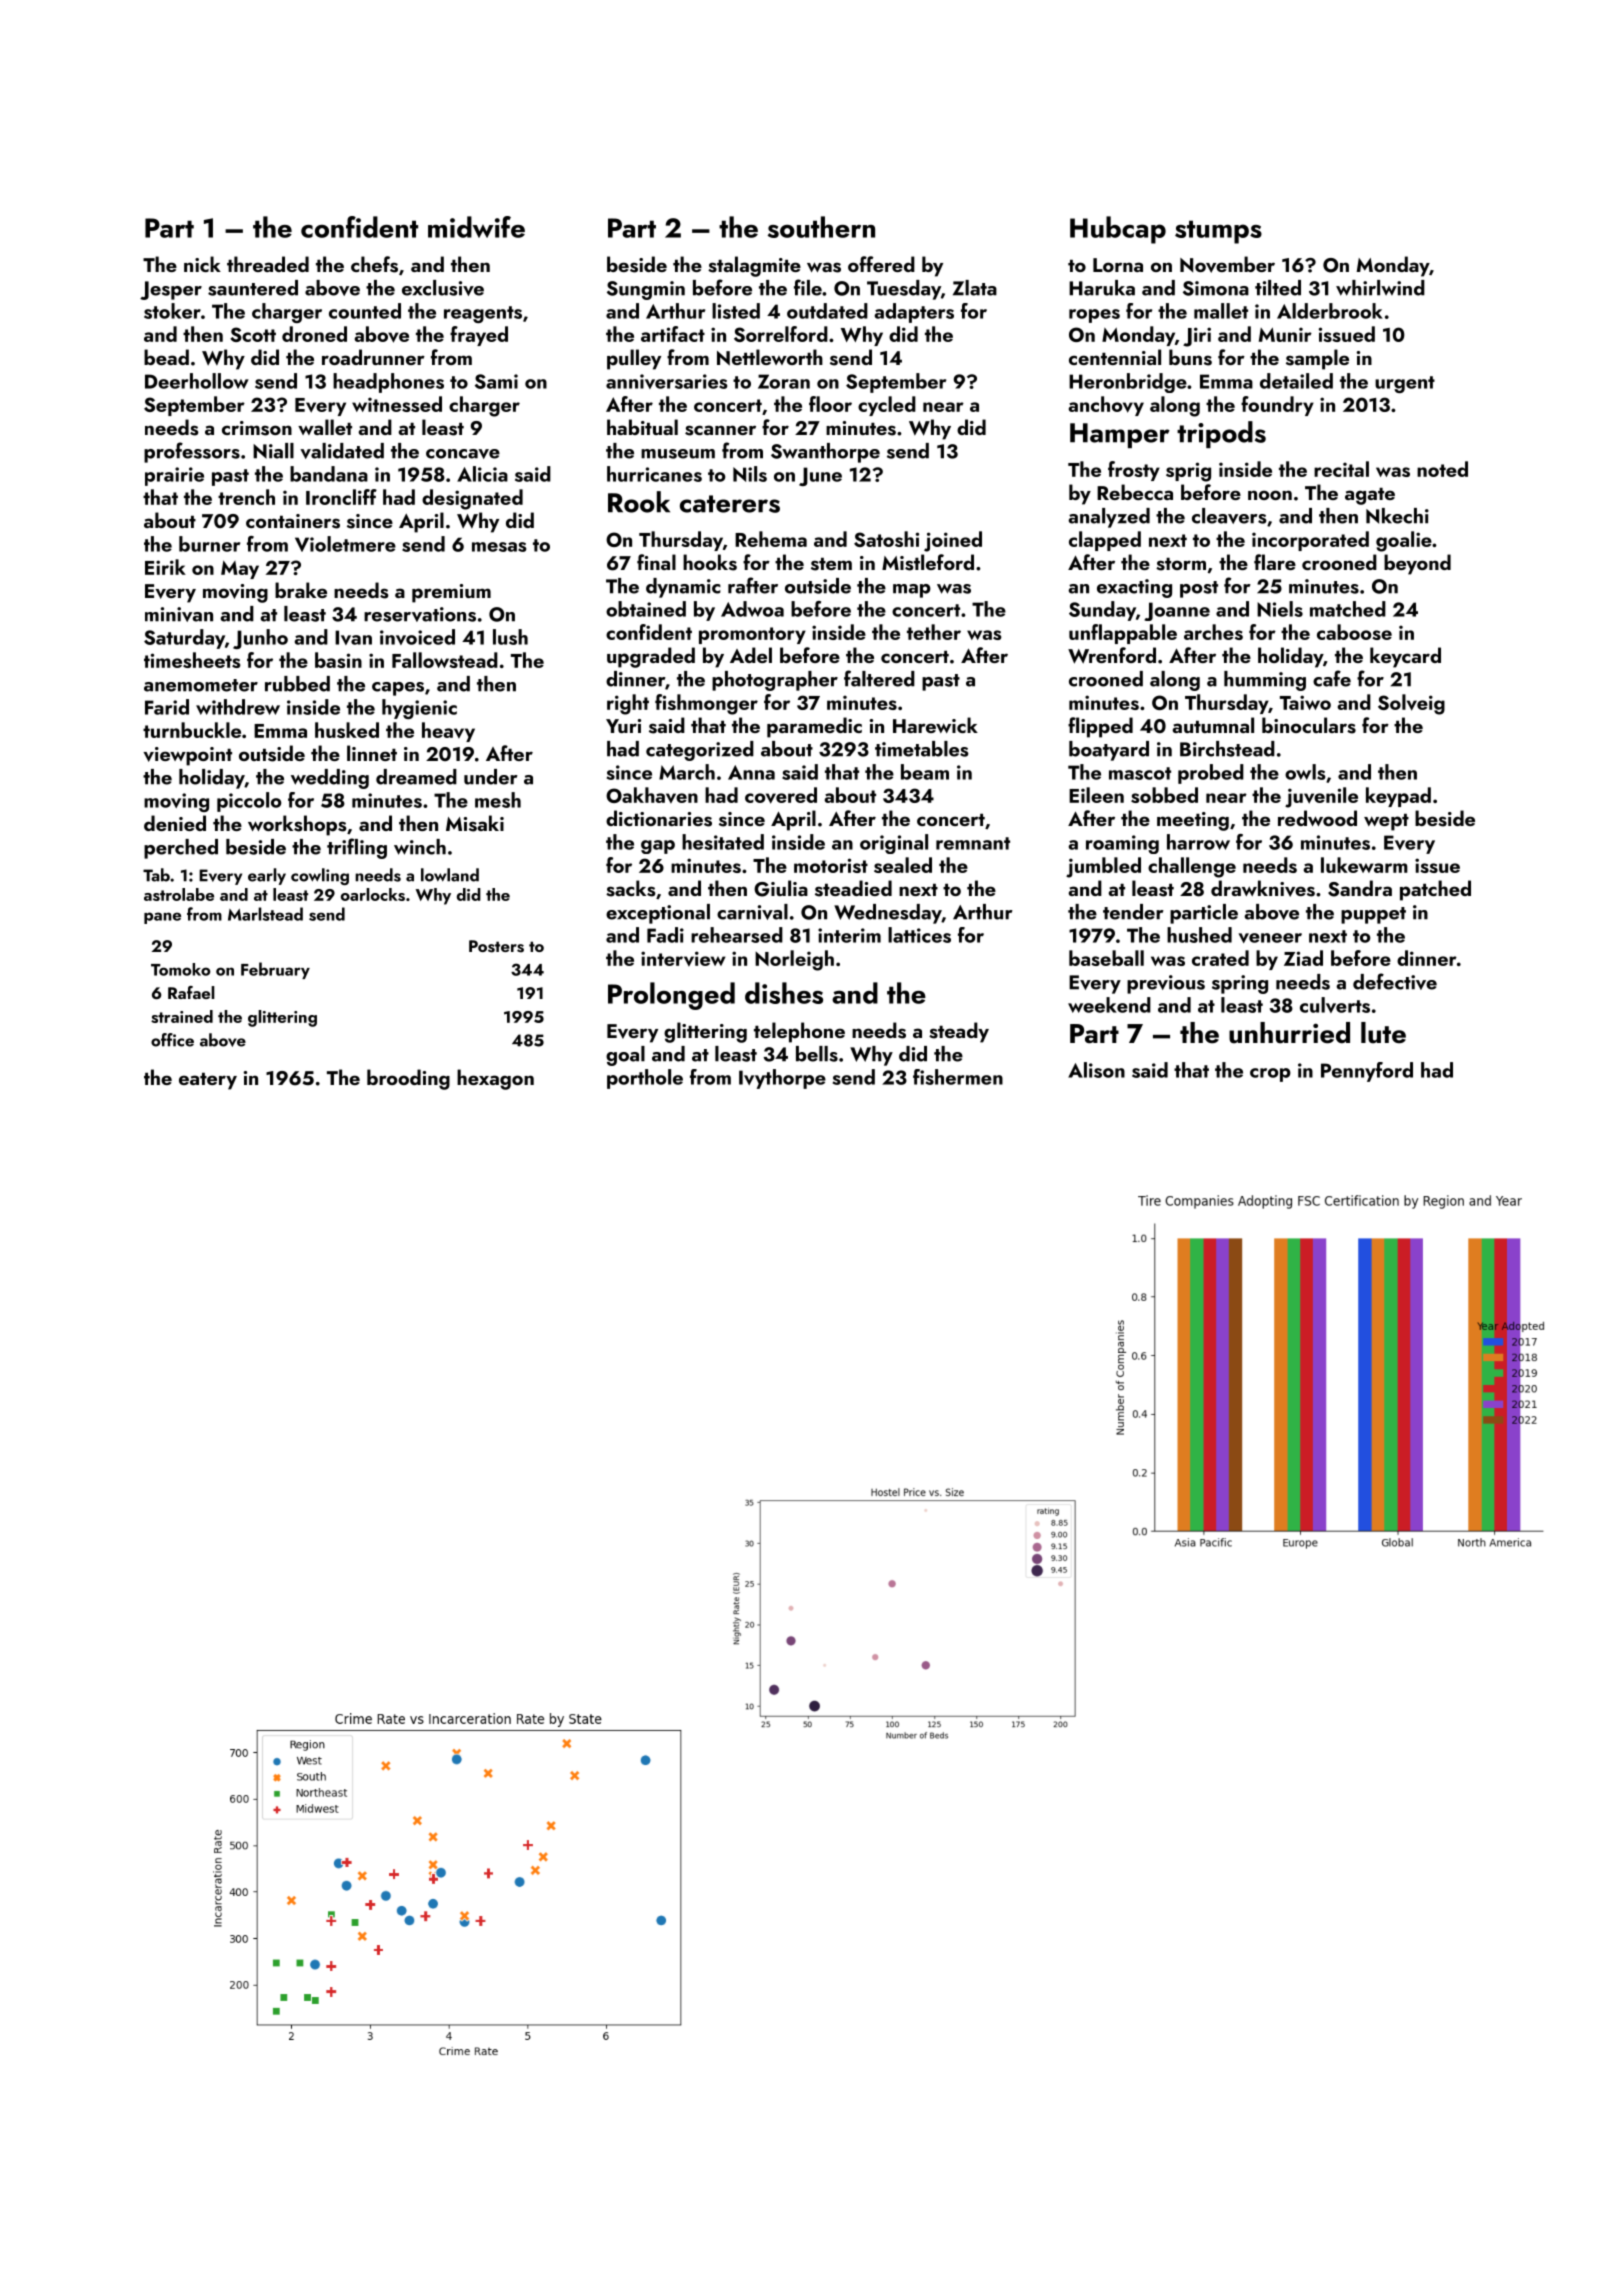  Describe the element at coordinates (754, 266) in the image. I see `stalagmite` at that location.
